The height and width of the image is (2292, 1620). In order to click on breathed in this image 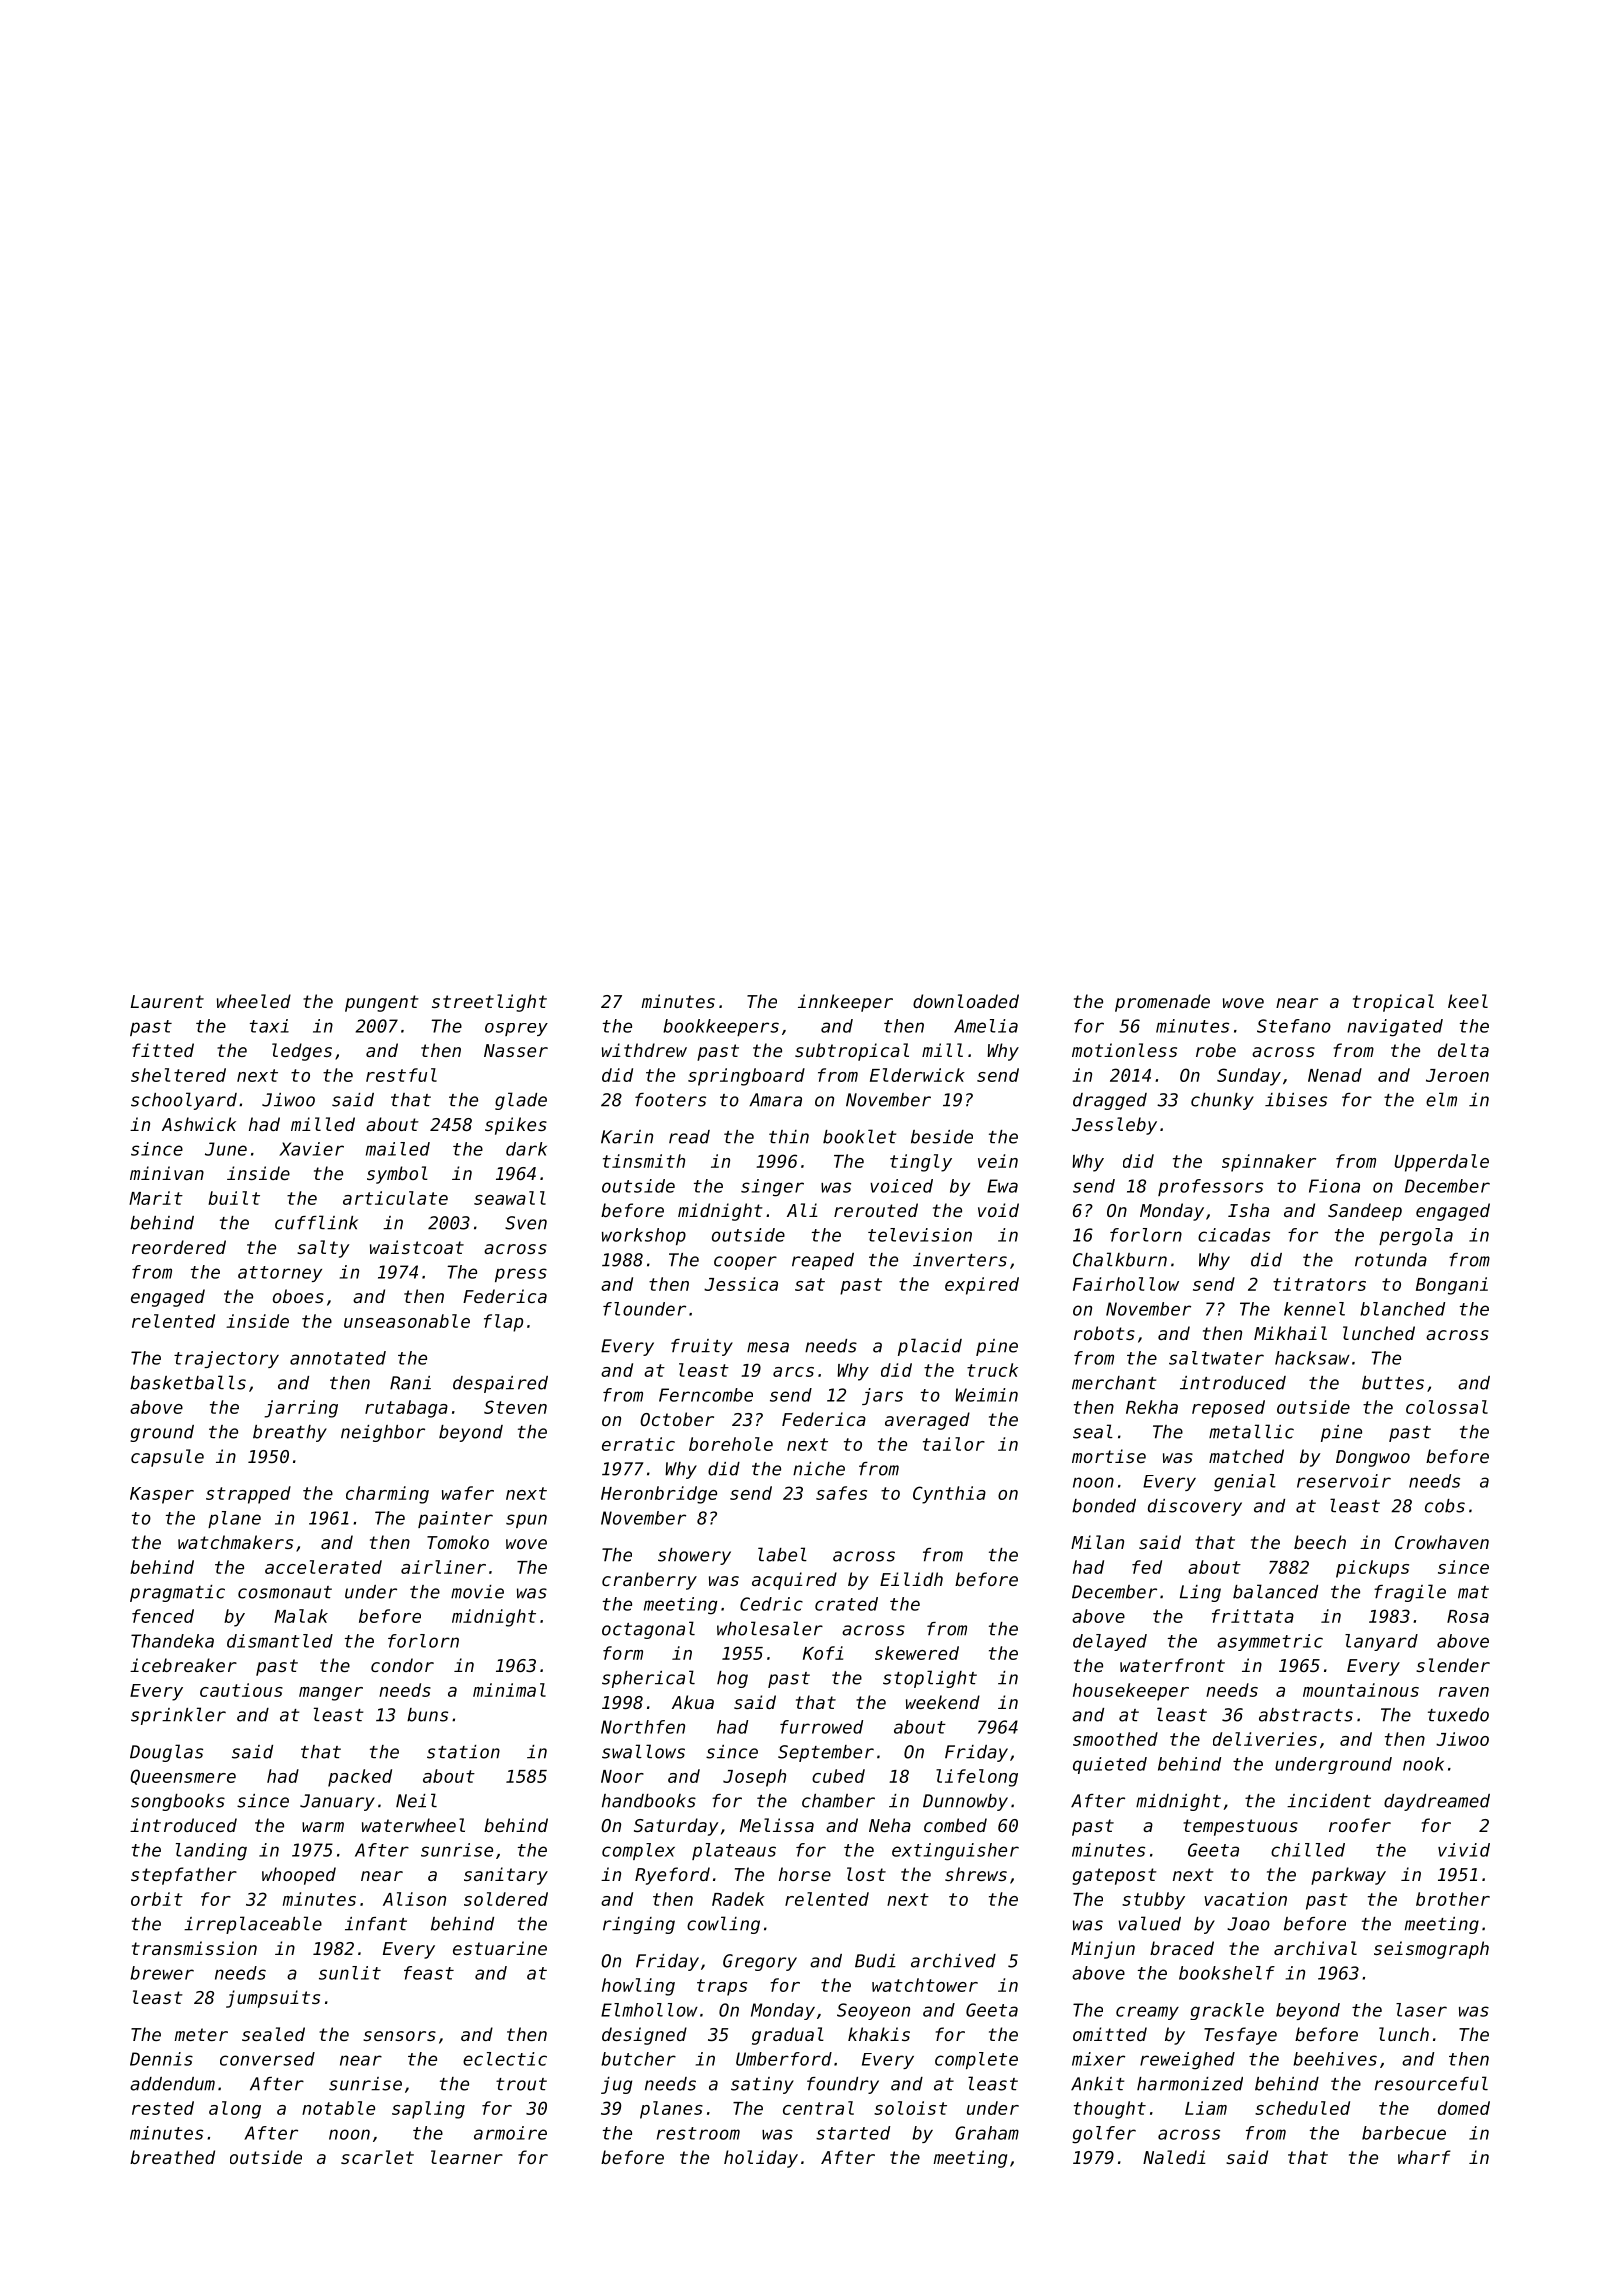, I will do `click(172, 2157)`.
